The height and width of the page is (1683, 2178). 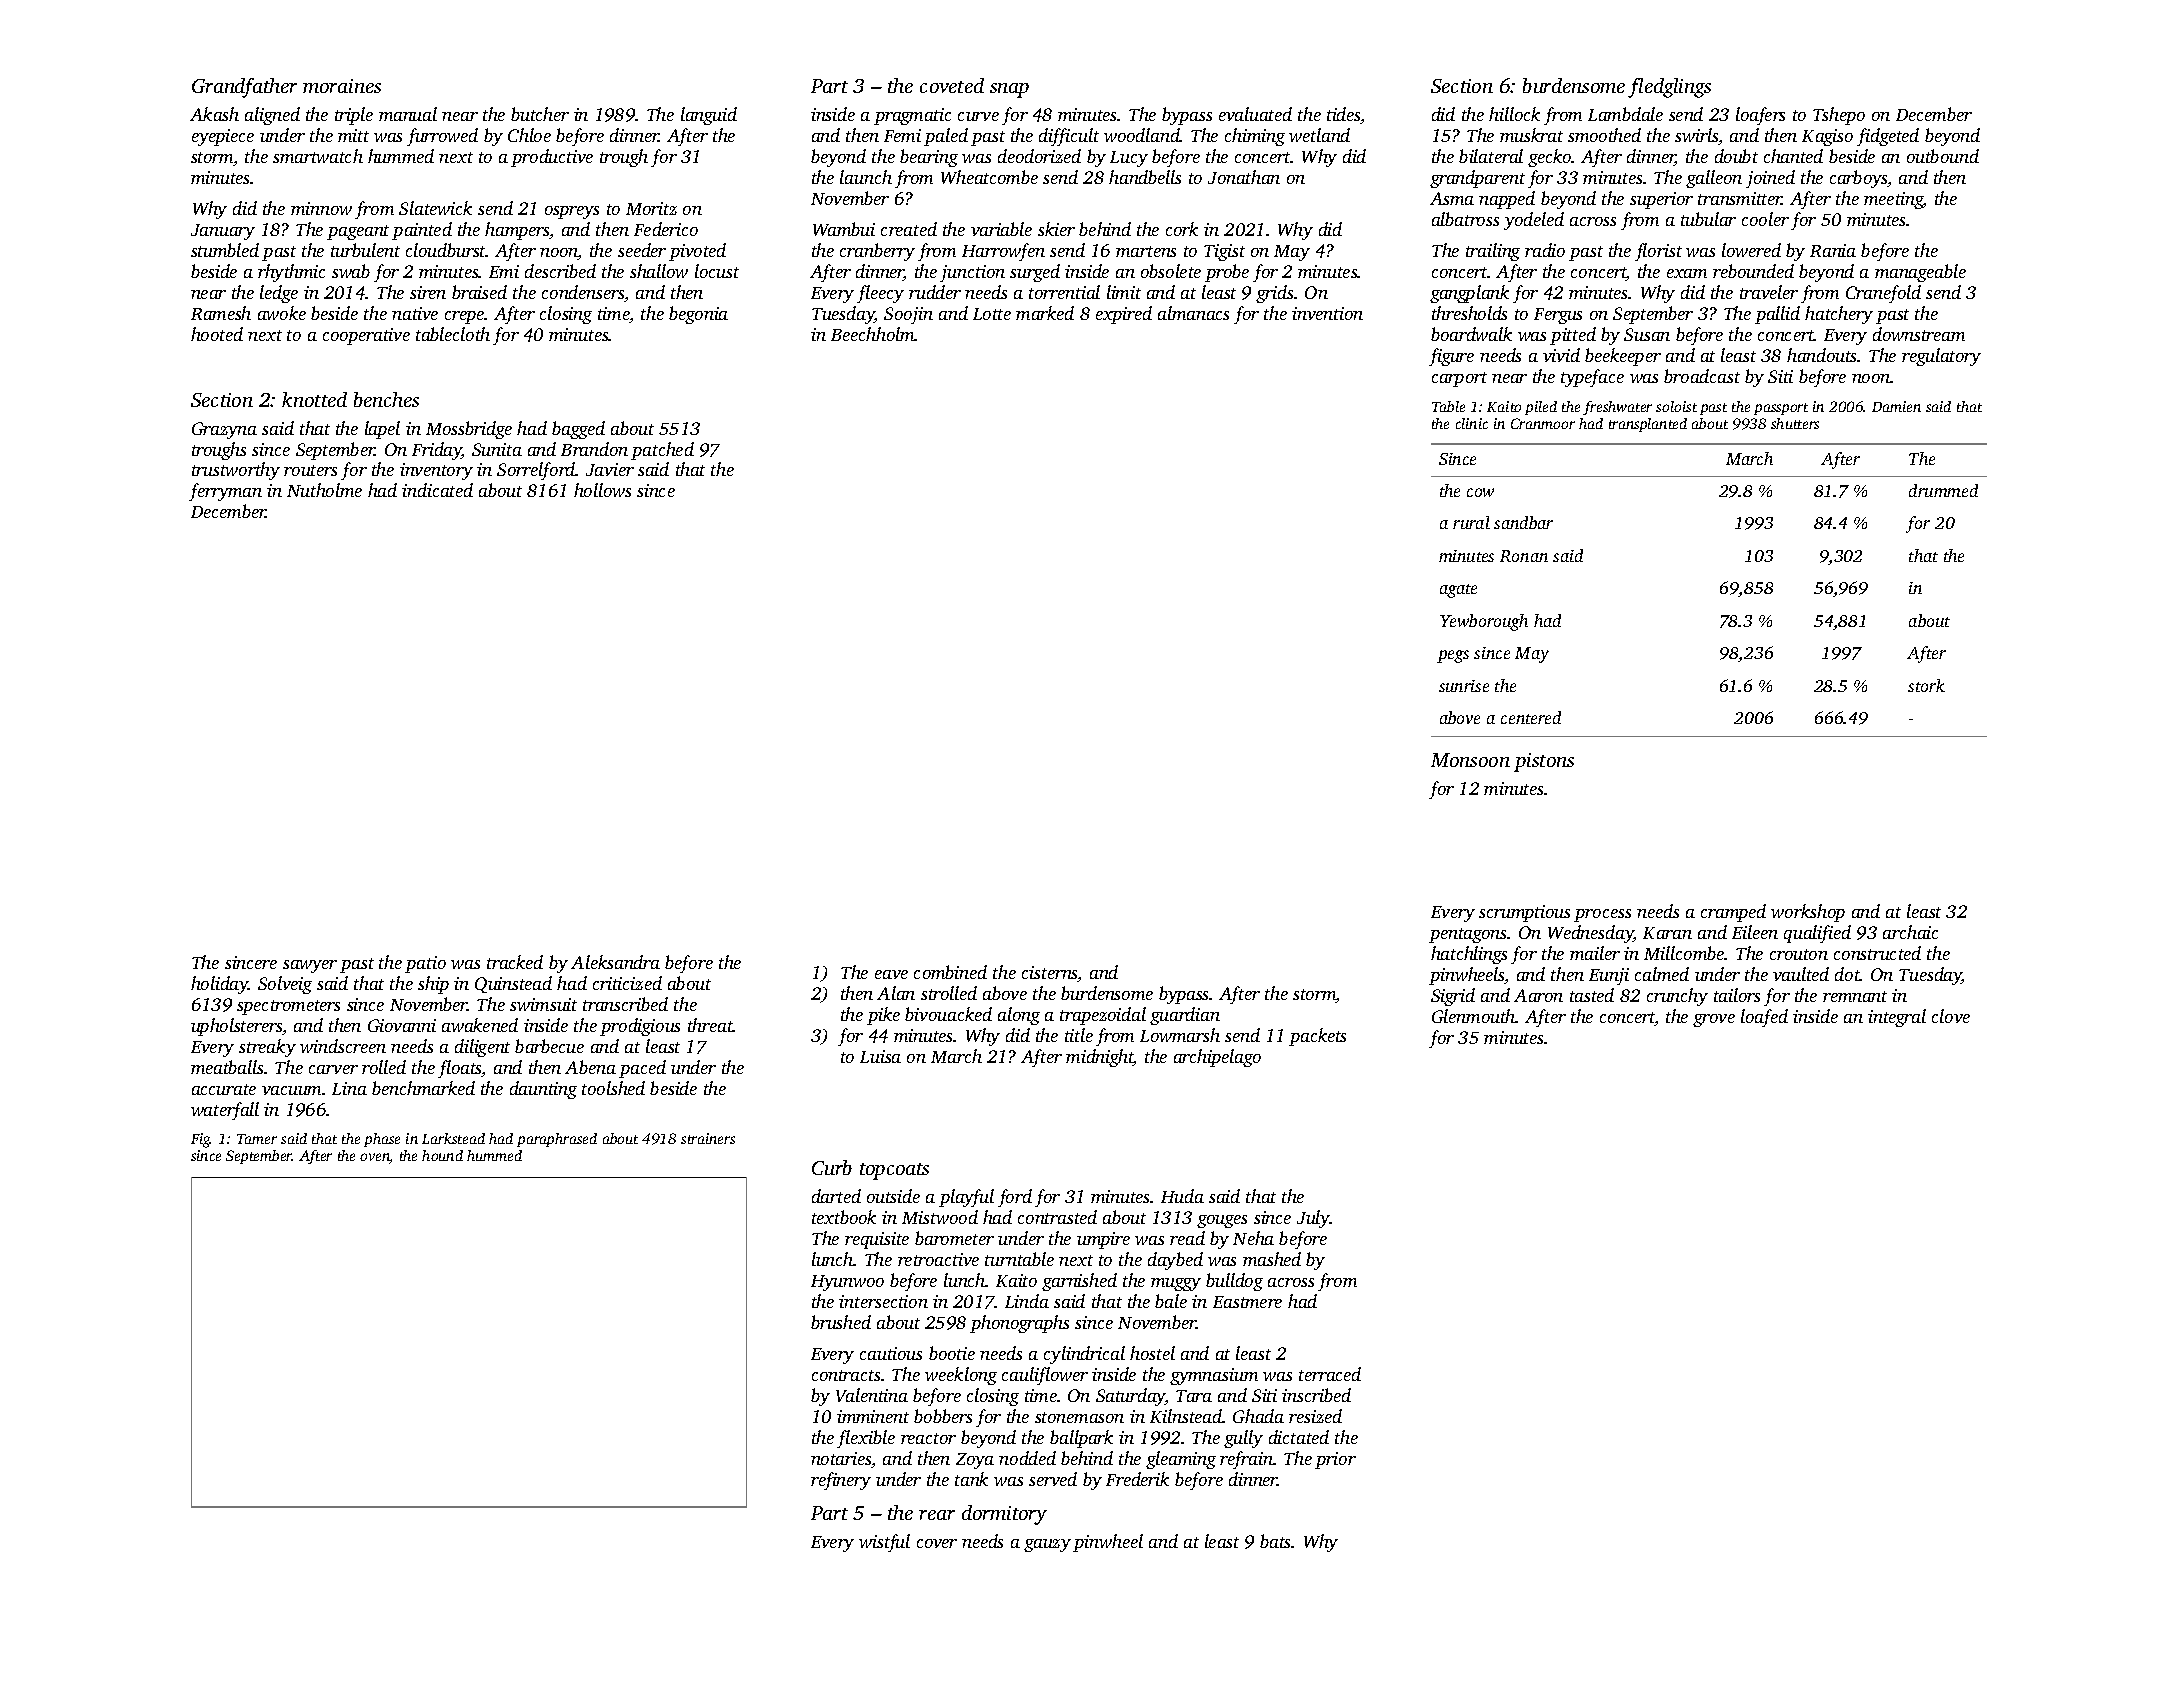 I want to click on refinery, so click(x=841, y=1481).
